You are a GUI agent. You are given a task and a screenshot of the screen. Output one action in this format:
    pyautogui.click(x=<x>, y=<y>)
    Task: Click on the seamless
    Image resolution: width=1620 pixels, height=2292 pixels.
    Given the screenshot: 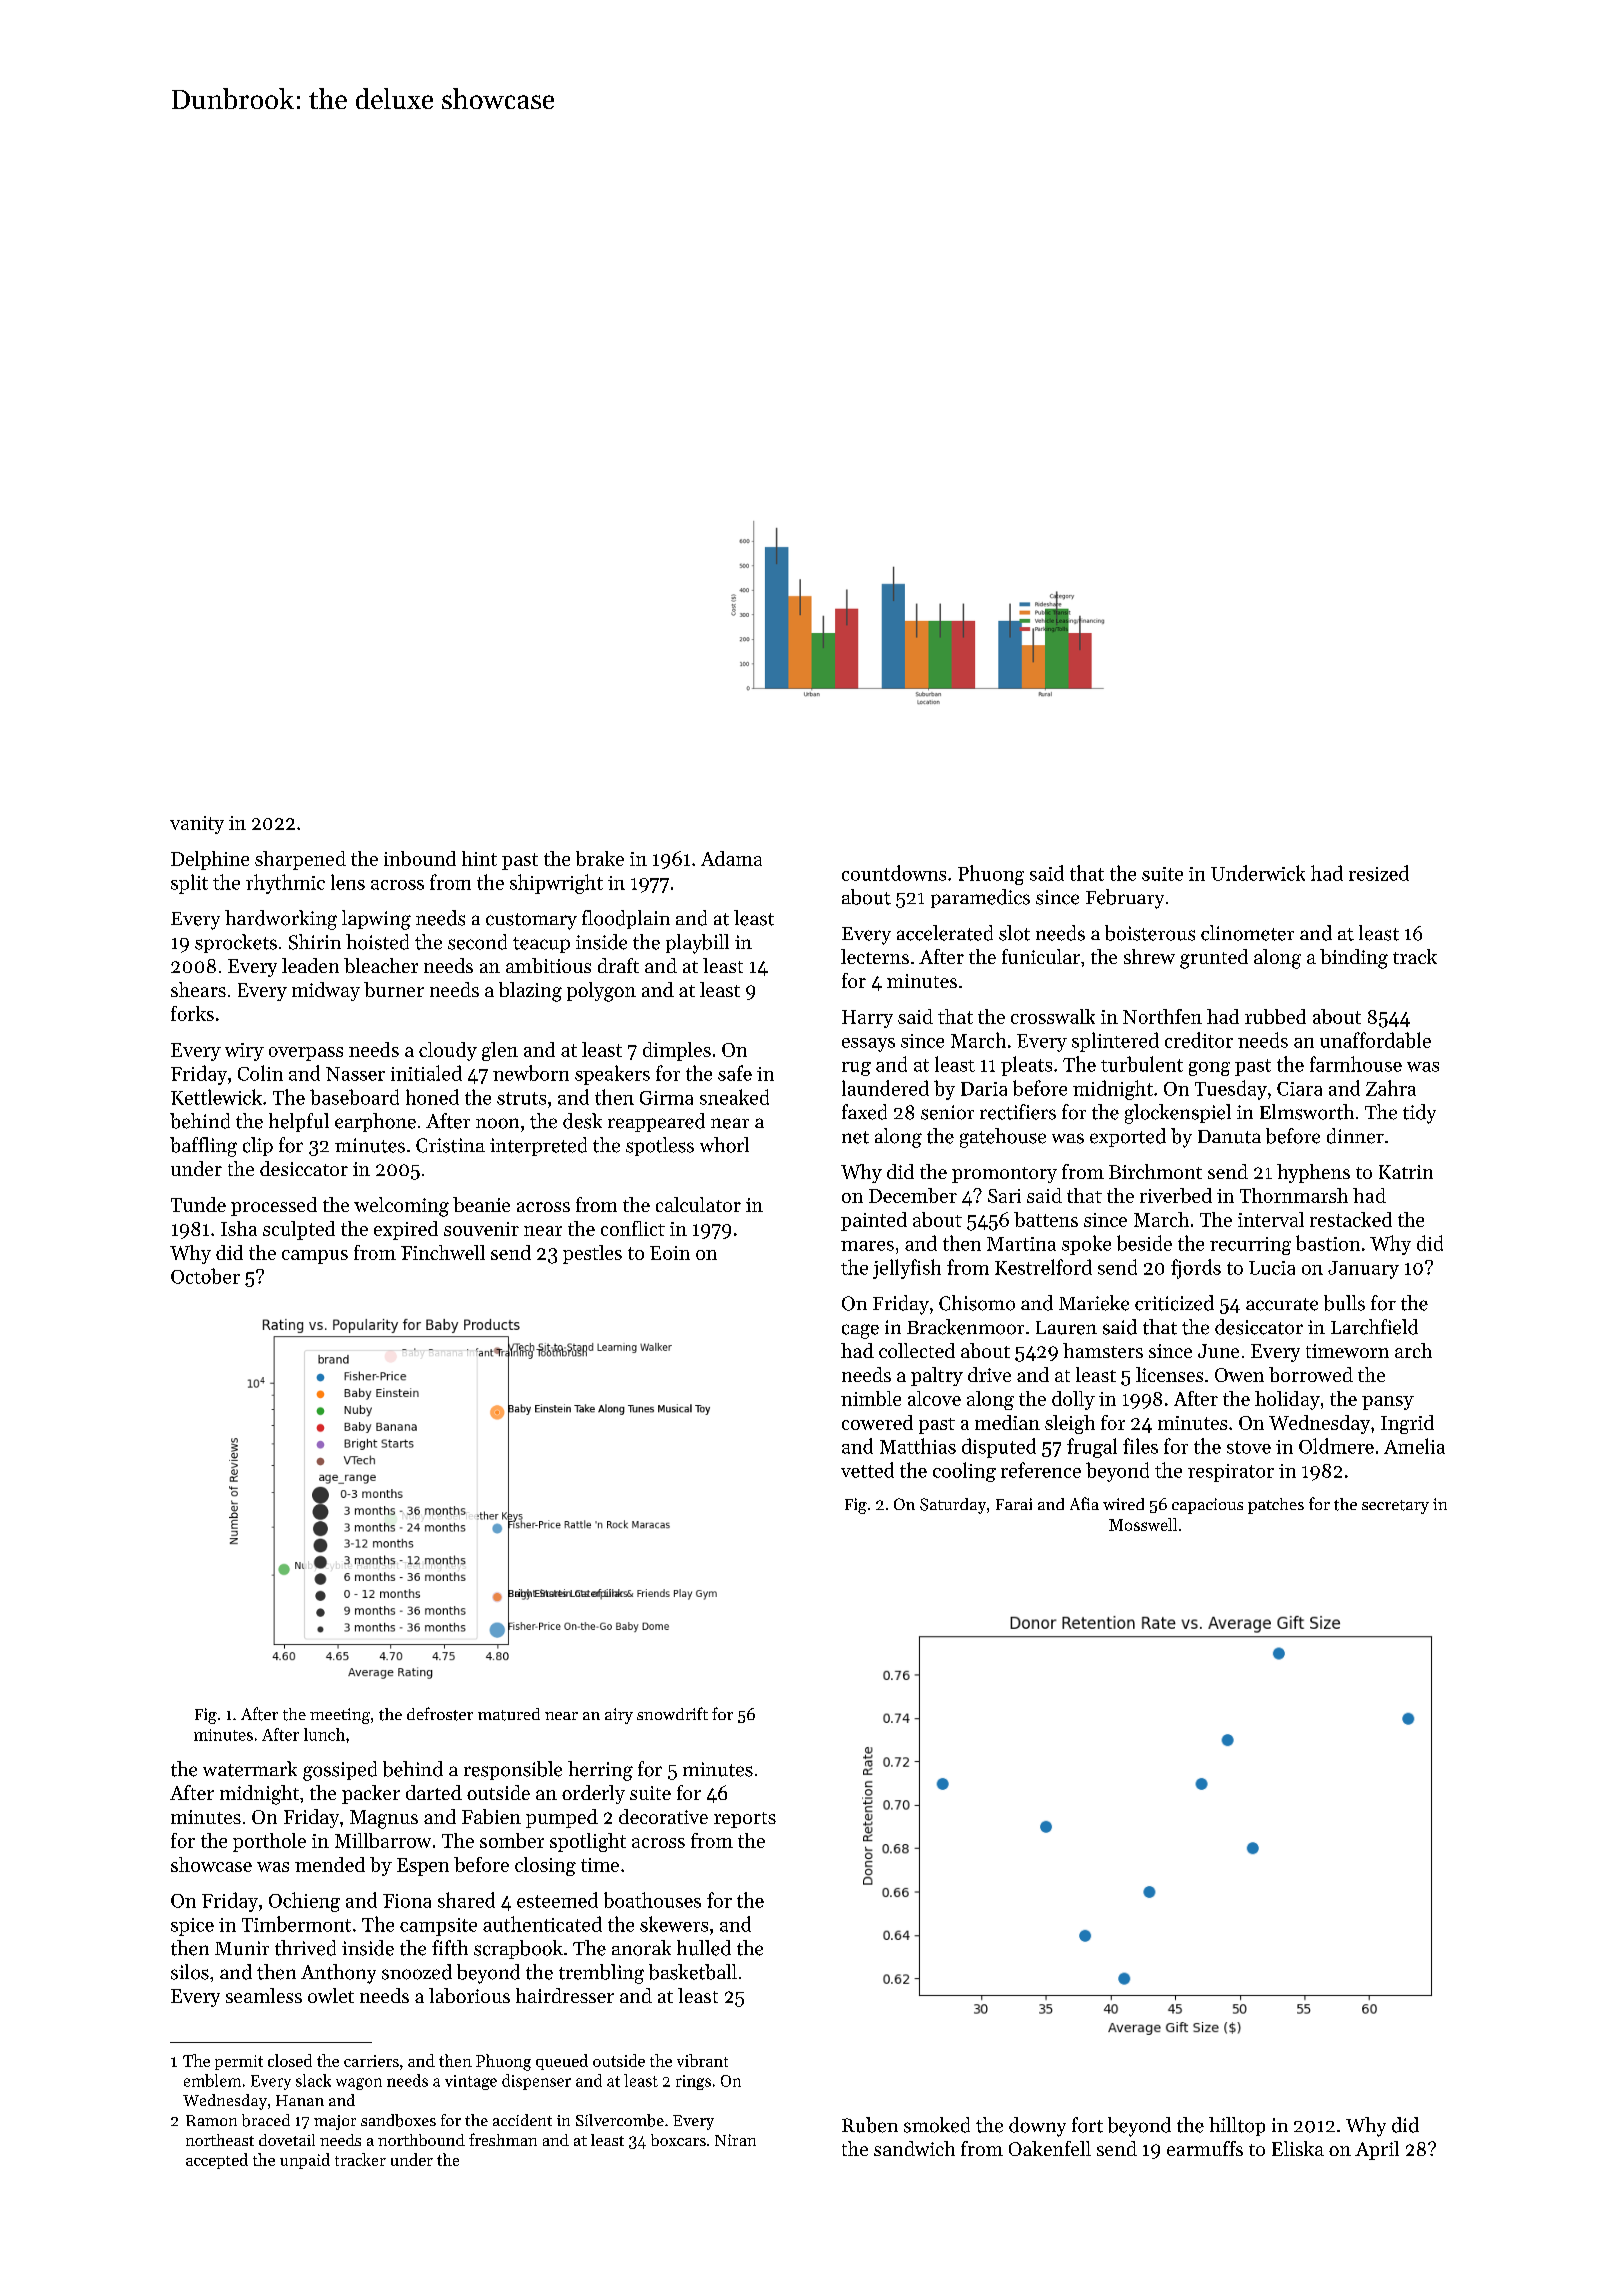 What is the action you would take?
    pyautogui.click(x=264, y=1995)
